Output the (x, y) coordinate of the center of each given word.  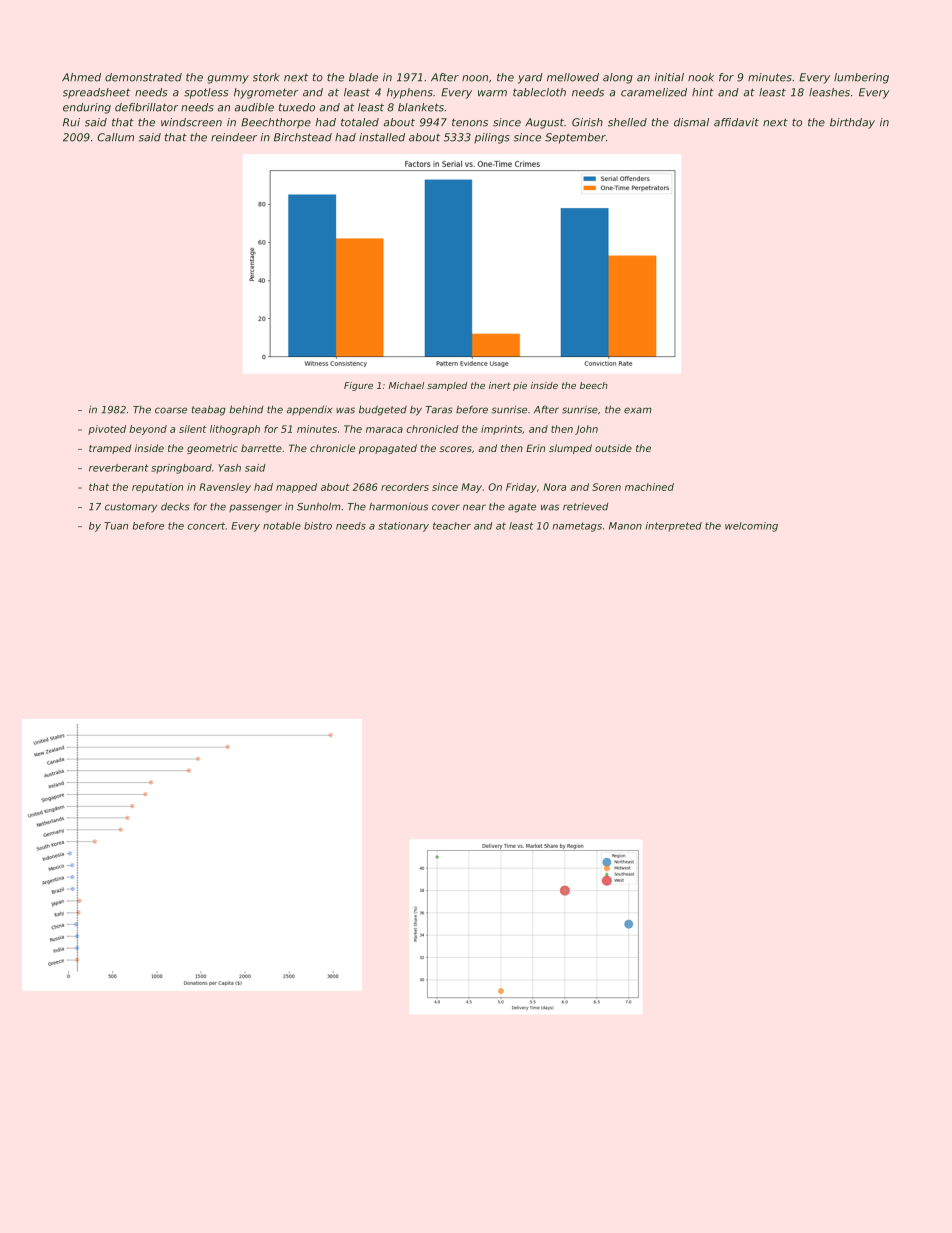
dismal (691, 122)
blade (363, 77)
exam (638, 410)
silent (193, 429)
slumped (570, 449)
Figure (358, 386)
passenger (255, 508)
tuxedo (297, 107)
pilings (492, 138)
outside (613, 448)
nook (701, 77)
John (586, 430)
